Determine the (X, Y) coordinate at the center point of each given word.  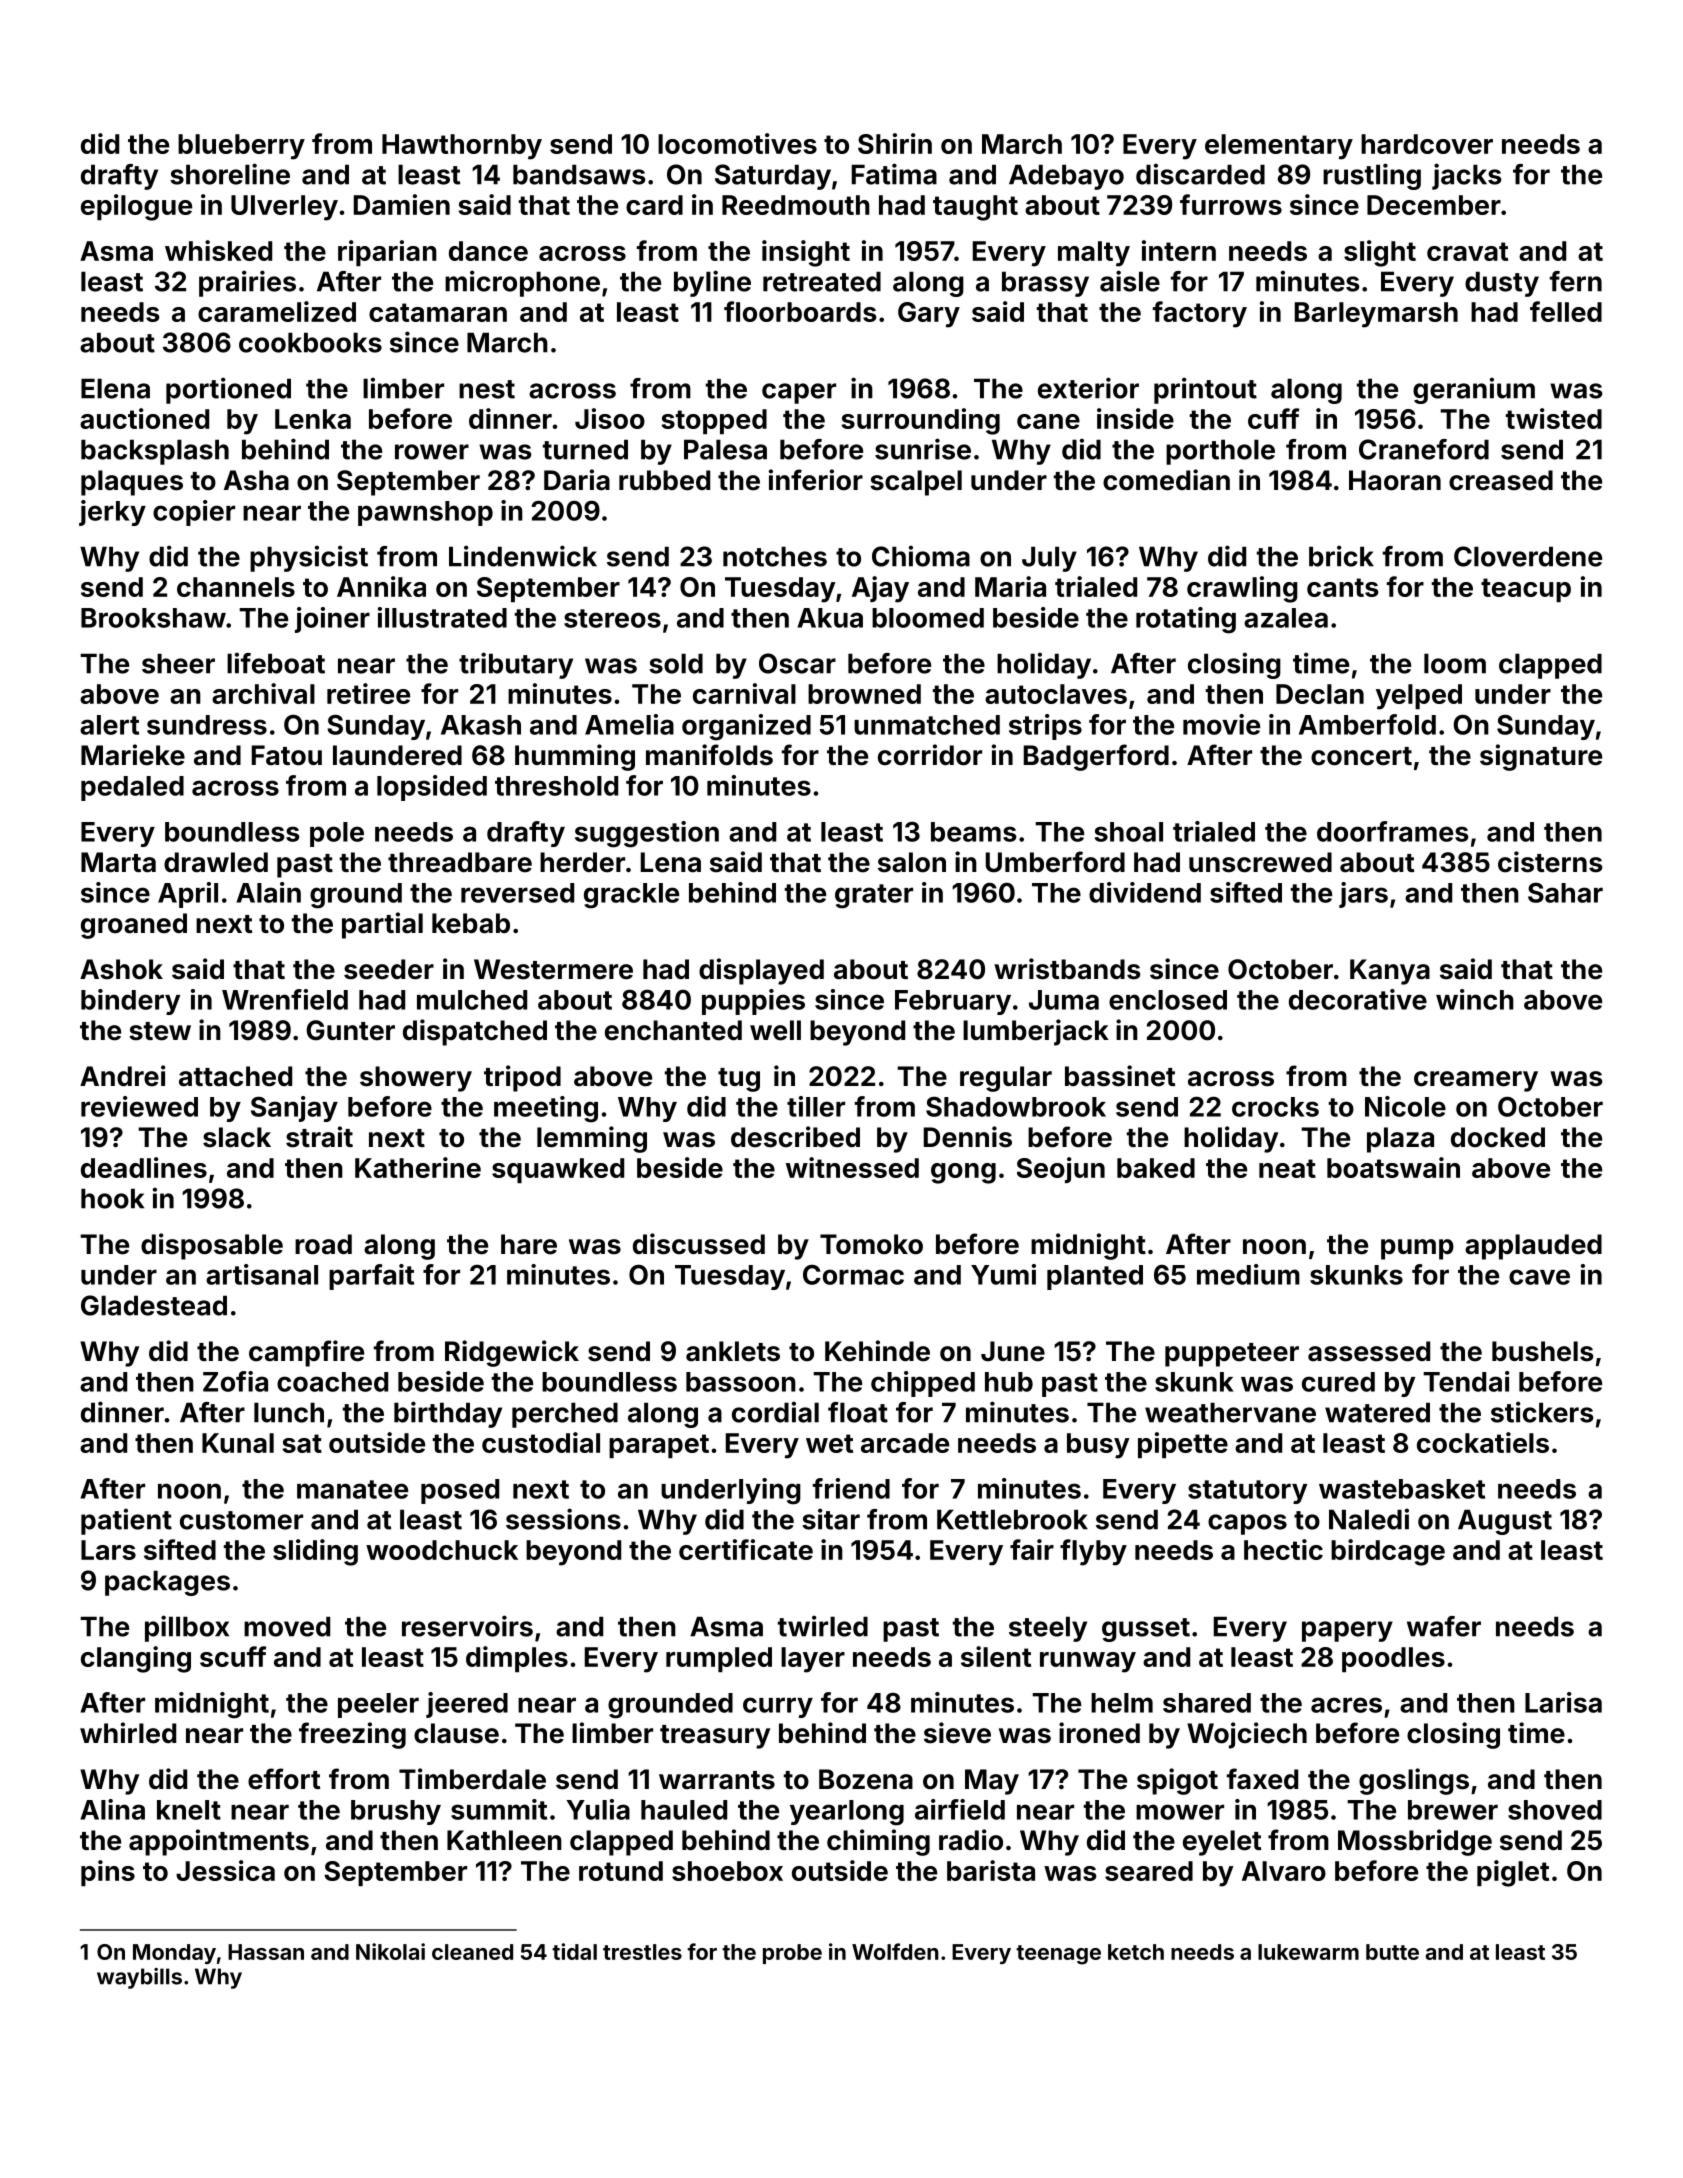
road (323, 1244)
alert (109, 725)
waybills (139, 1978)
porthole (1220, 452)
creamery (1476, 1081)
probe (792, 1954)
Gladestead (154, 1305)
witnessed (852, 1167)
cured (1338, 1382)
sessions (563, 1519)
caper (799, 393)
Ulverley (284, 208)
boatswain (1393, 1167)
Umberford (1055, 862)
